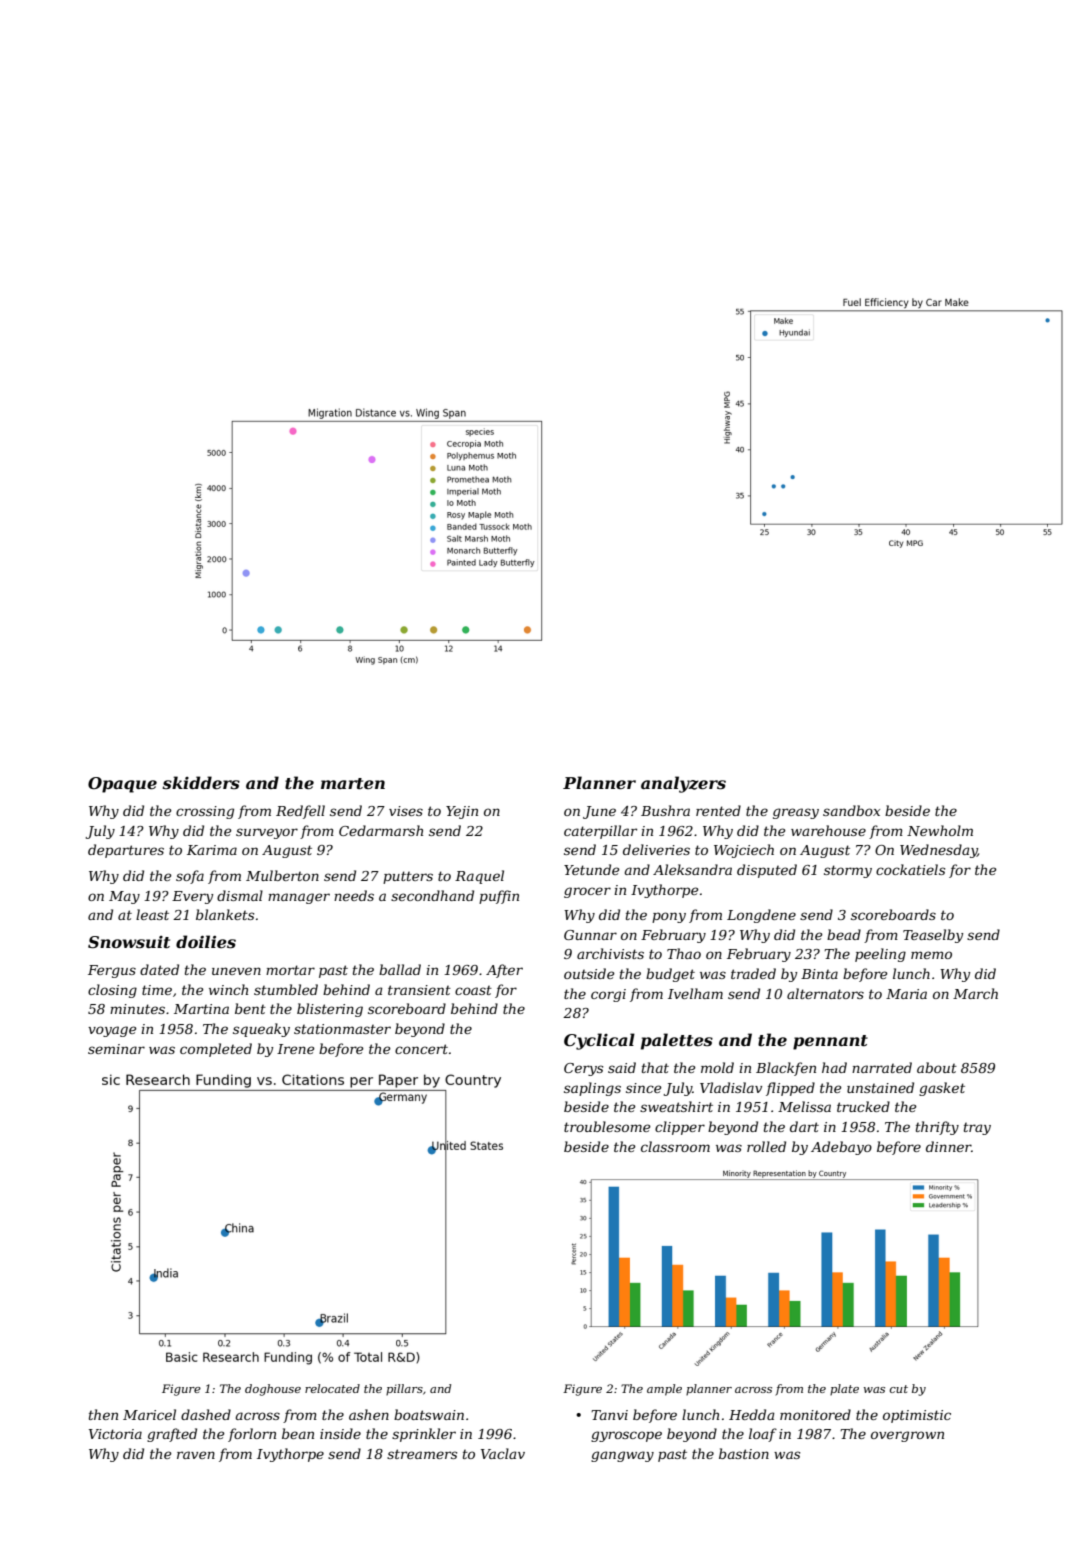  Describe the element at coordinates (353, 783) in the document. I see `marten` at that location.
